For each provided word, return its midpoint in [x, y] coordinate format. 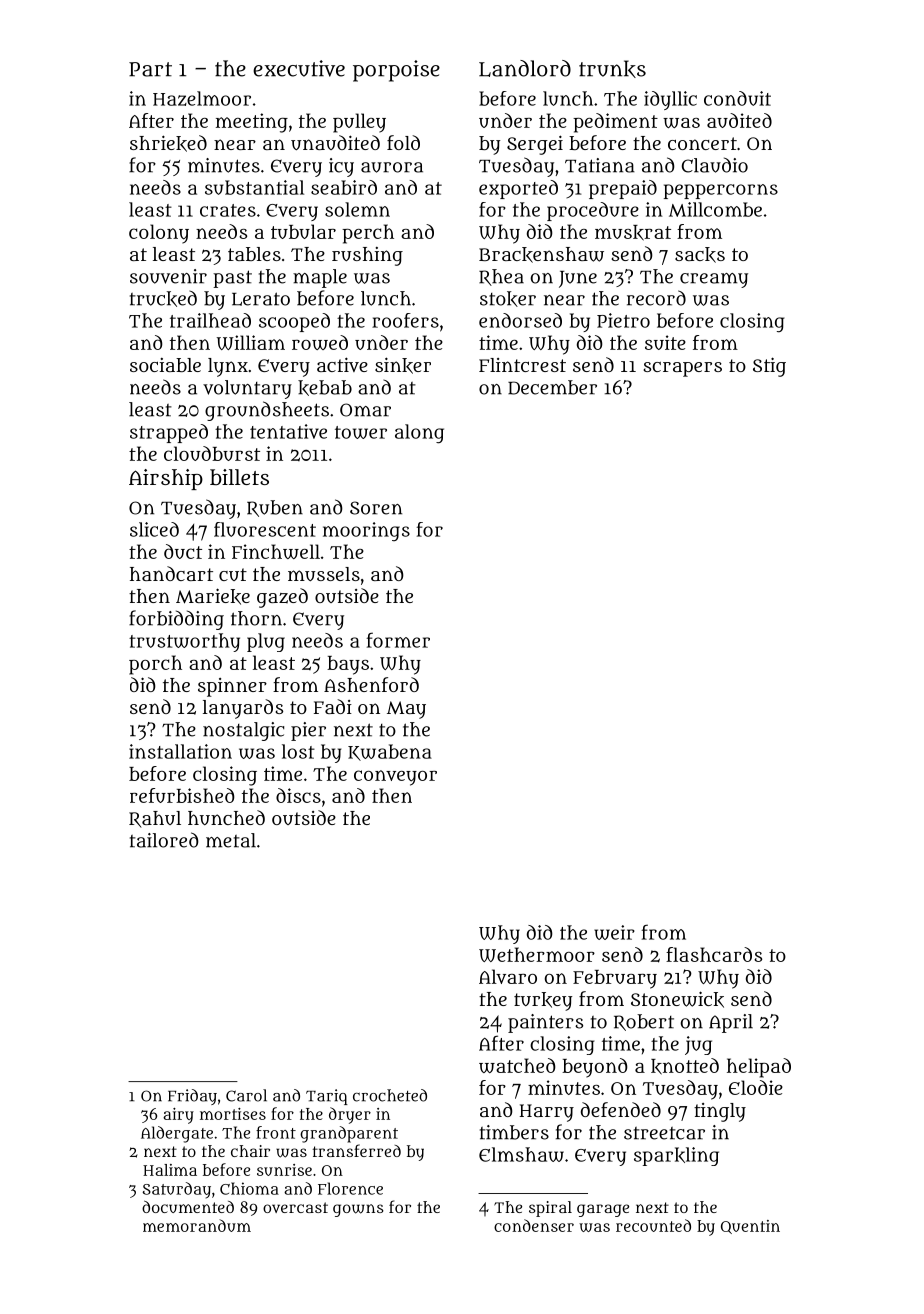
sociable [165, 365]
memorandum [197, 1225]
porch [155, 665]
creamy [714, 280]
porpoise [396, 71]
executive [299, 68]
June [578, 279]
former [398, 640]
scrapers [683, 369]
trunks [612, 69]
